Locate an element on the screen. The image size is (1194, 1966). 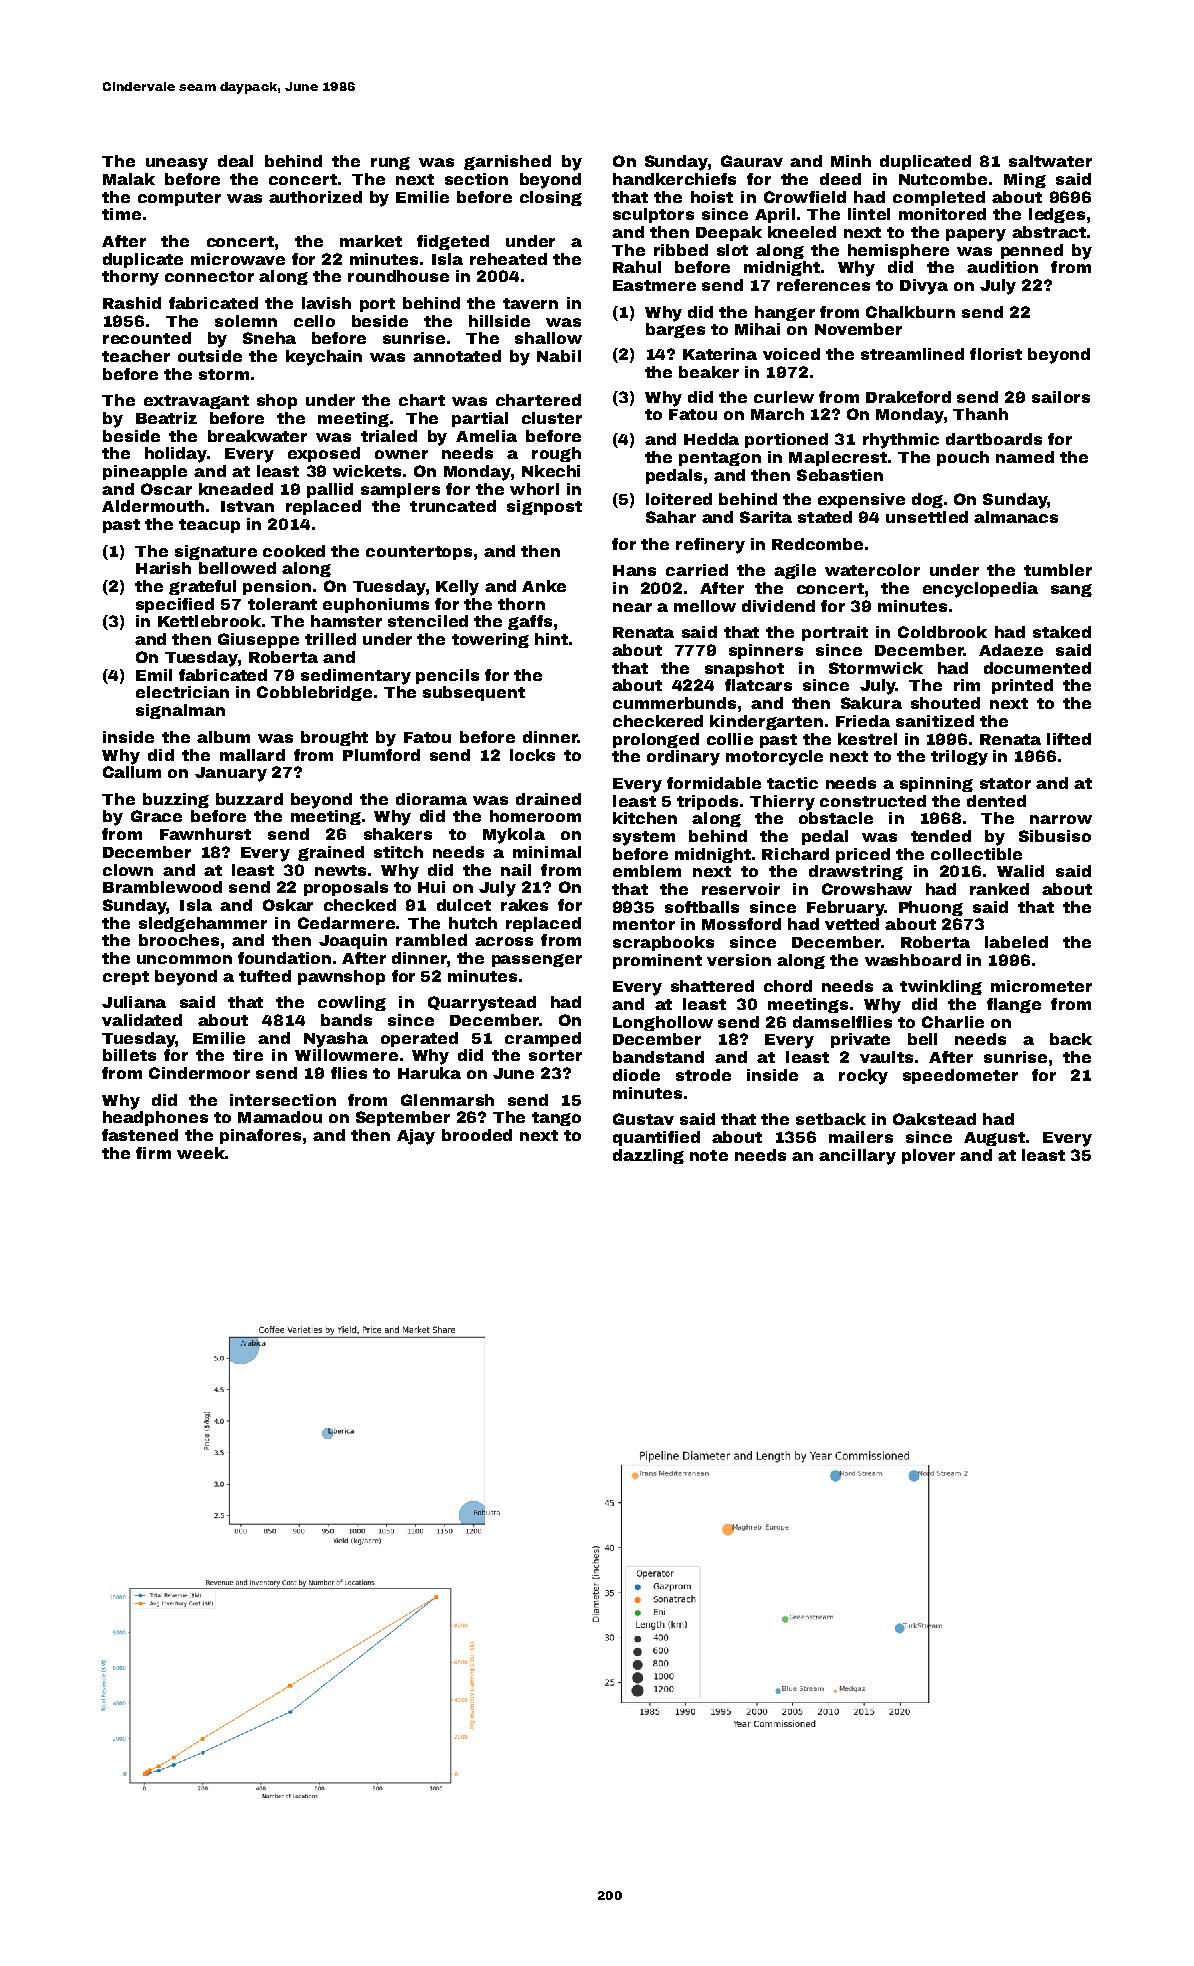
Gaurav is located at coordinates (752, 161).
